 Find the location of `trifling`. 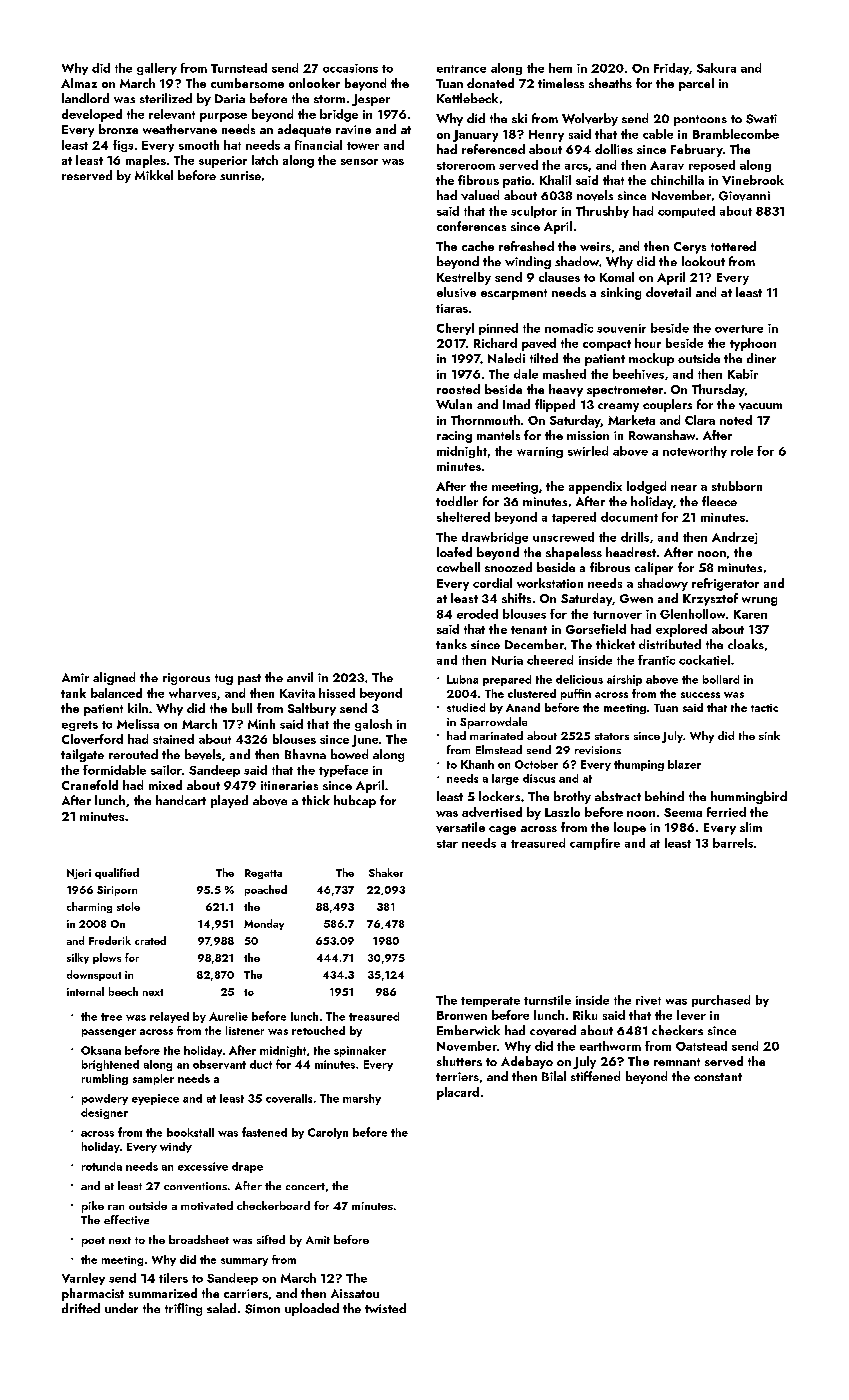

trifling is located at coordinates (183, 1309).
